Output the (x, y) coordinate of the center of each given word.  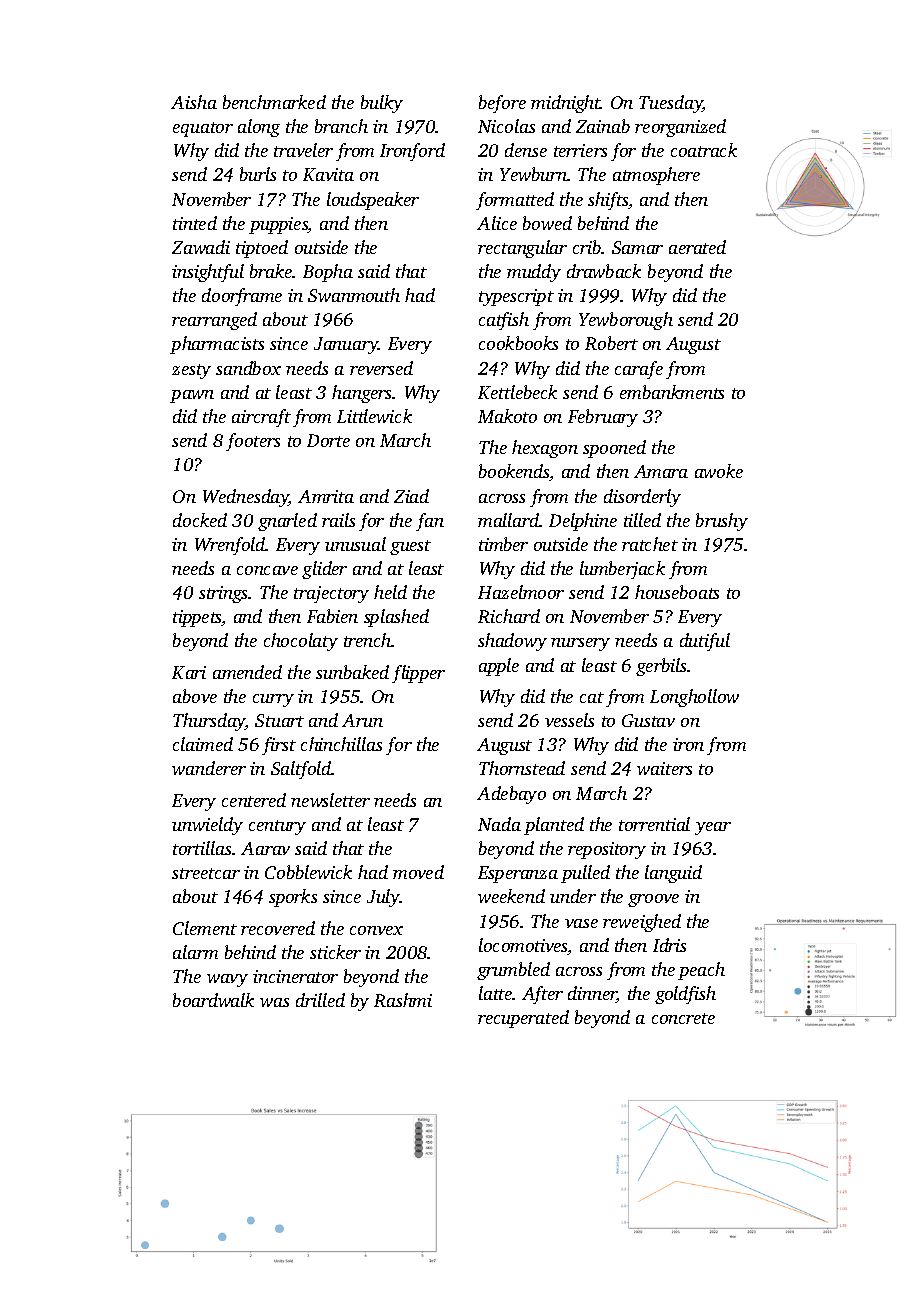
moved (418, 872)
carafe (639, 370)
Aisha (194, 102)
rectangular (522, 249)
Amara (661, 471)
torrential (654, 824)
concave (267, 570)
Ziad (411, 496)
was (274, 1002)
